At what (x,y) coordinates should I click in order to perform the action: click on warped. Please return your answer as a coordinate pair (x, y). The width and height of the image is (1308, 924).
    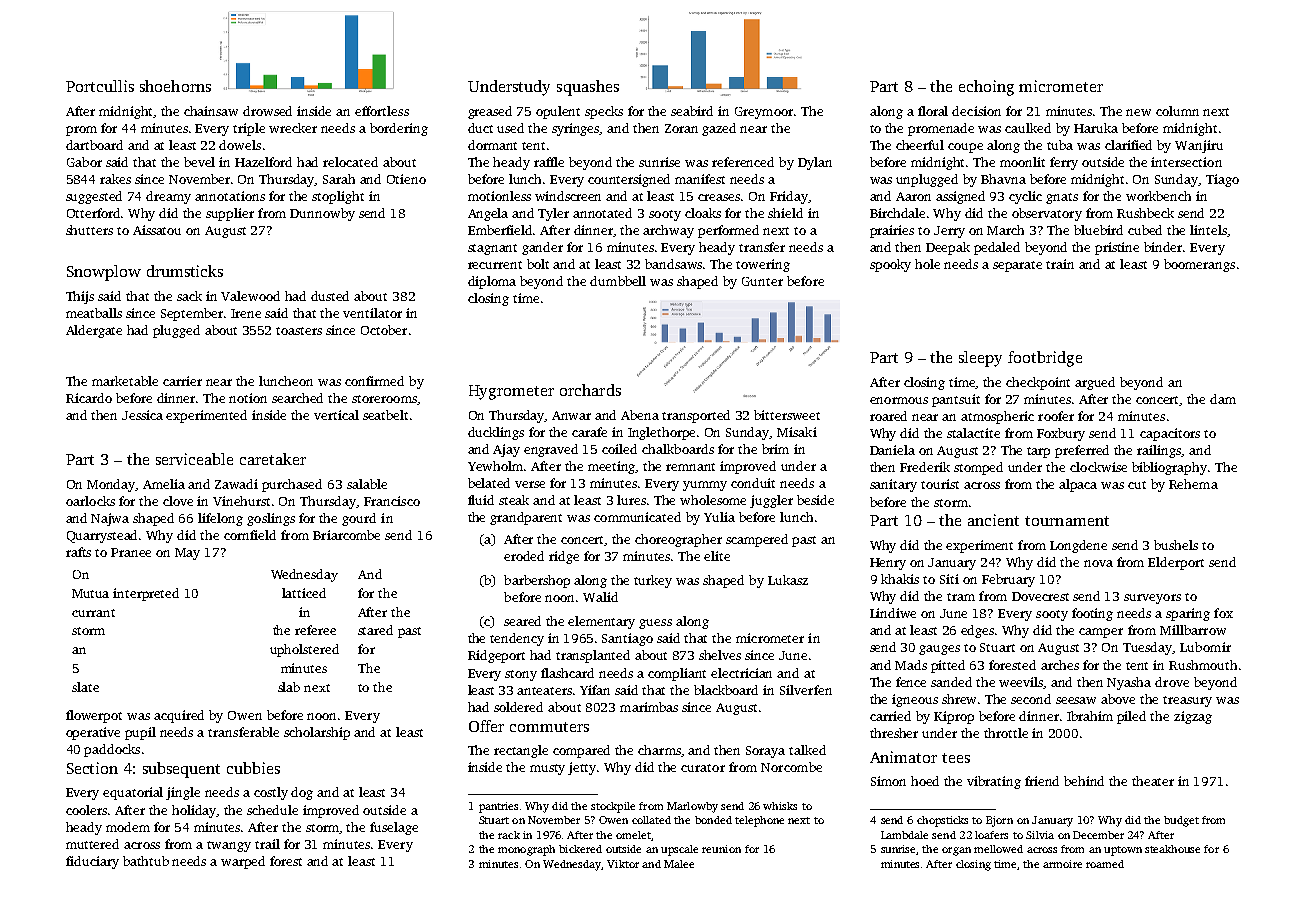
    Looking at the image, I should click on (243, 862).
